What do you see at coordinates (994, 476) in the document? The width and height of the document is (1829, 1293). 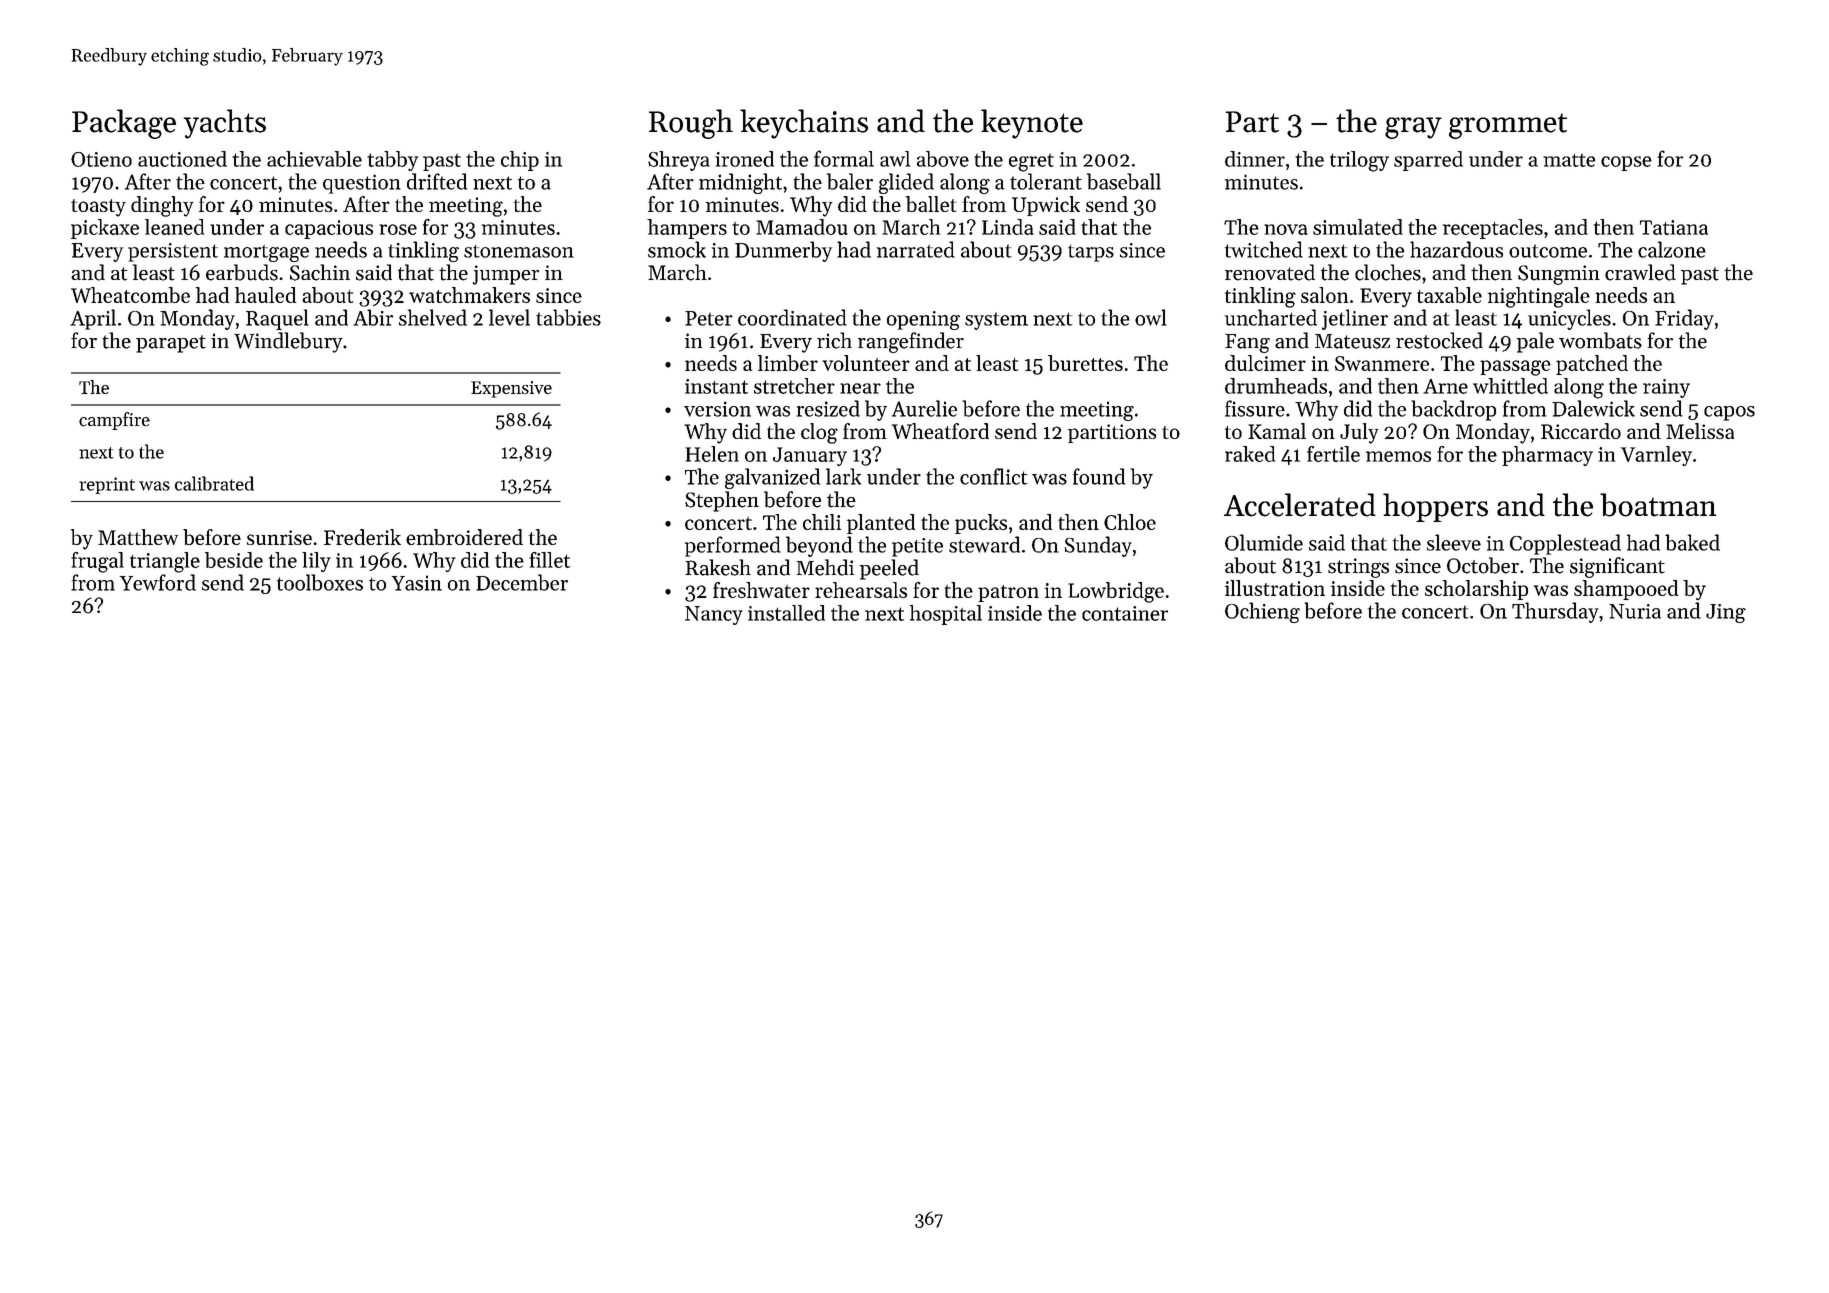 I see `conflict` at bounding box center [994, 476].
